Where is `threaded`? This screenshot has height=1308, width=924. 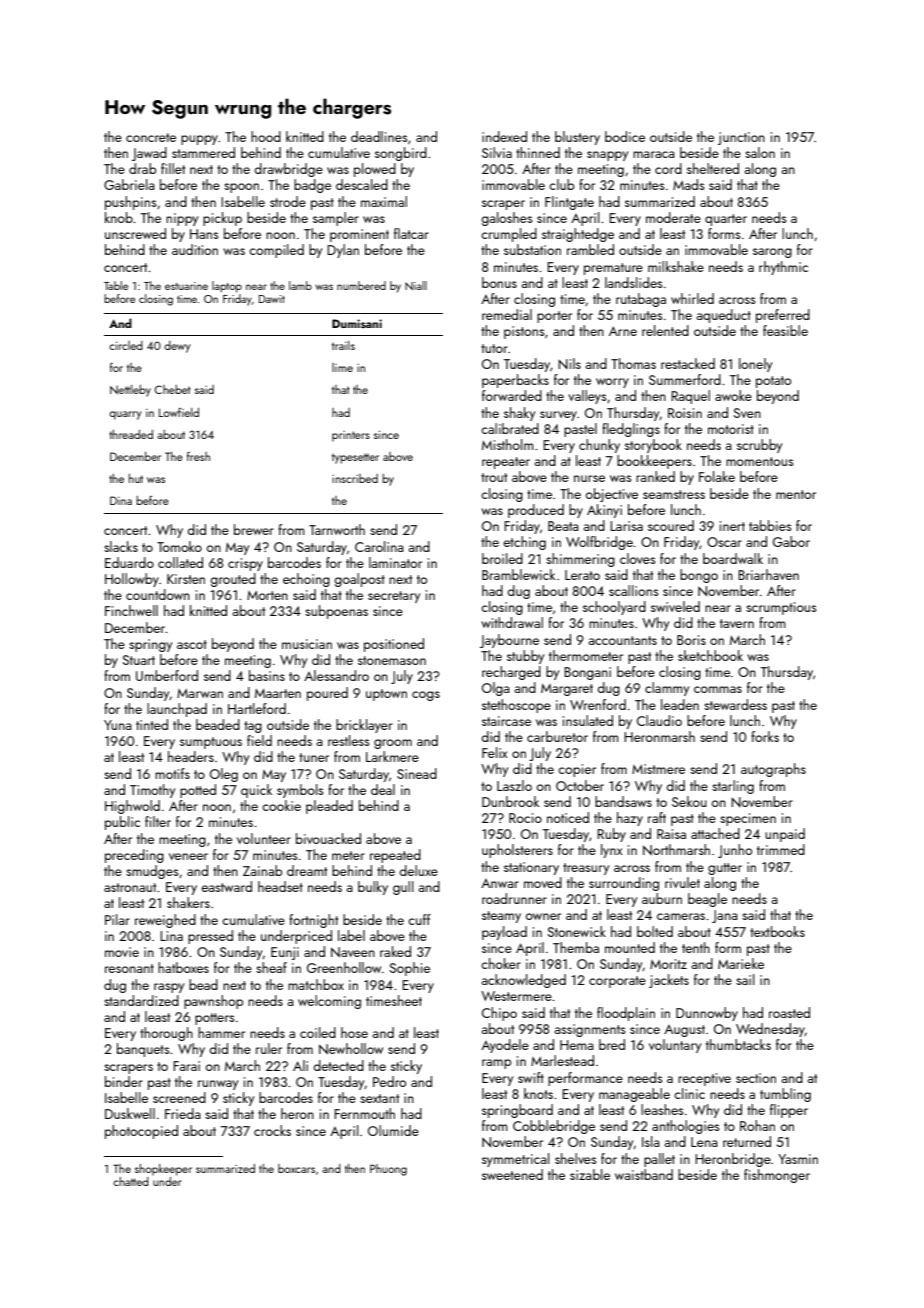 threaded is located at coordinates (131, 434).
